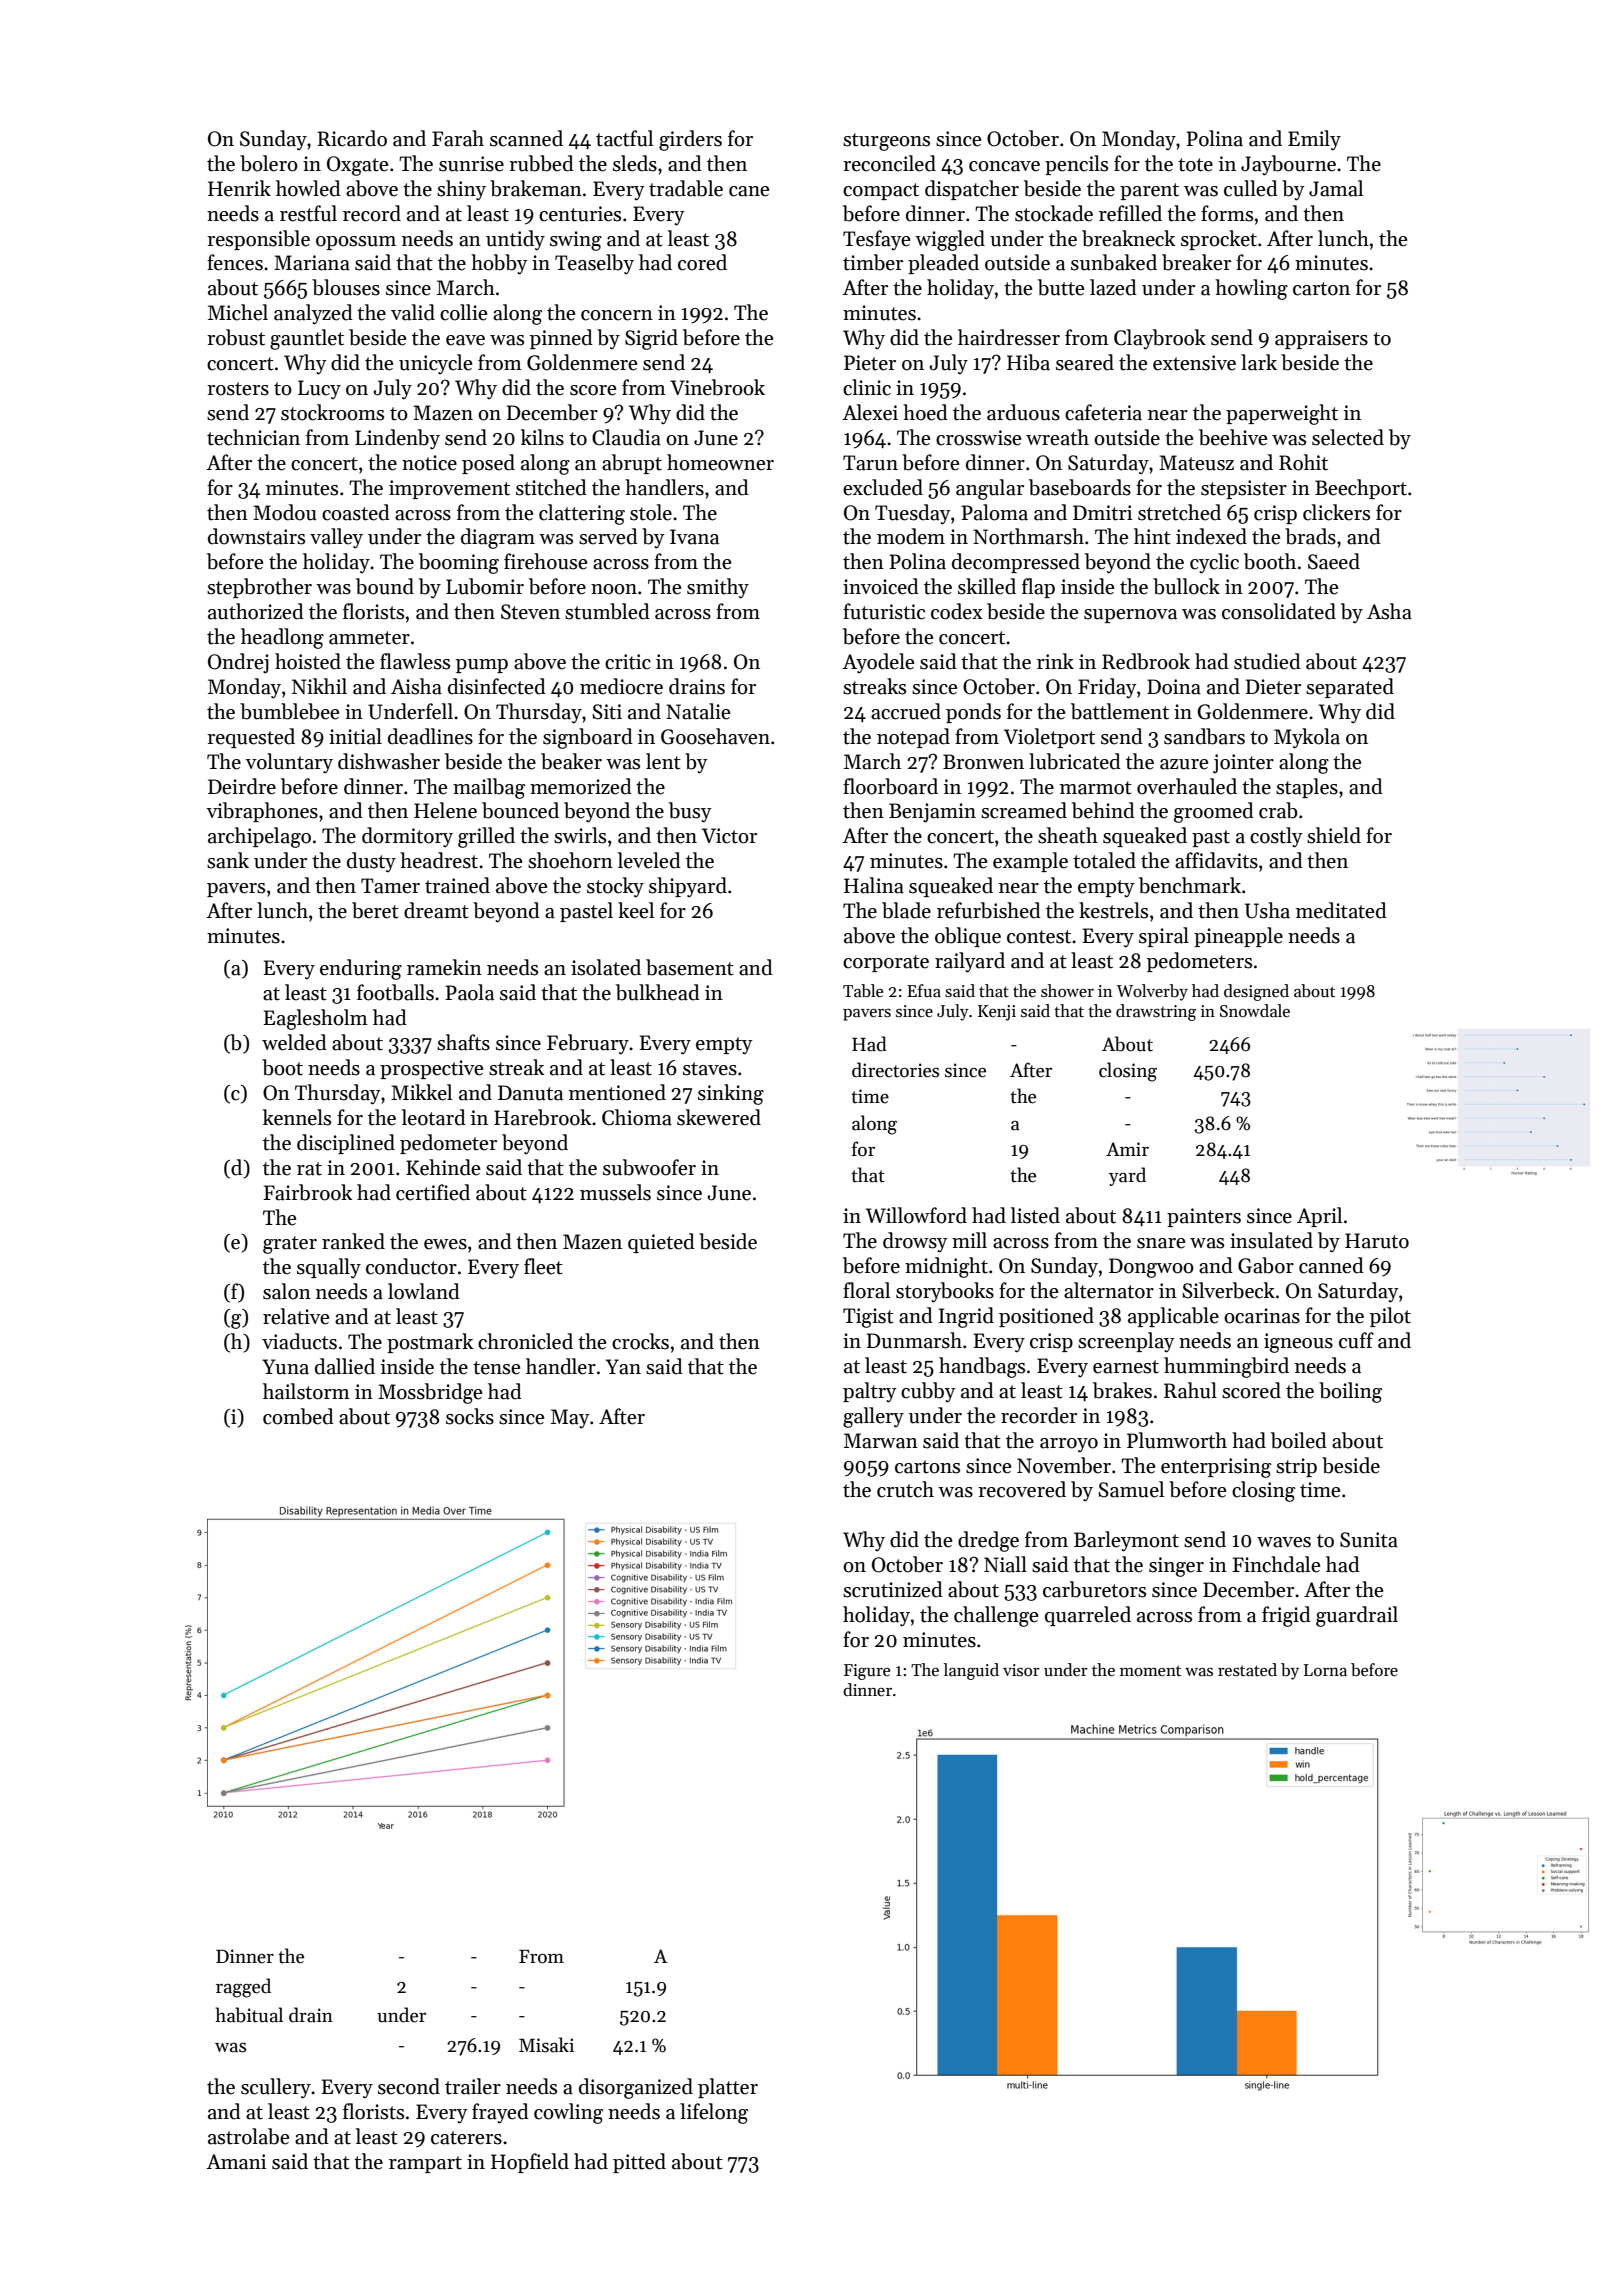 The image size is (1620, 2292). What do you see at coordinates (282, 638) in the screenshot?
I see `headlong` at bounding box center [282, 638].
